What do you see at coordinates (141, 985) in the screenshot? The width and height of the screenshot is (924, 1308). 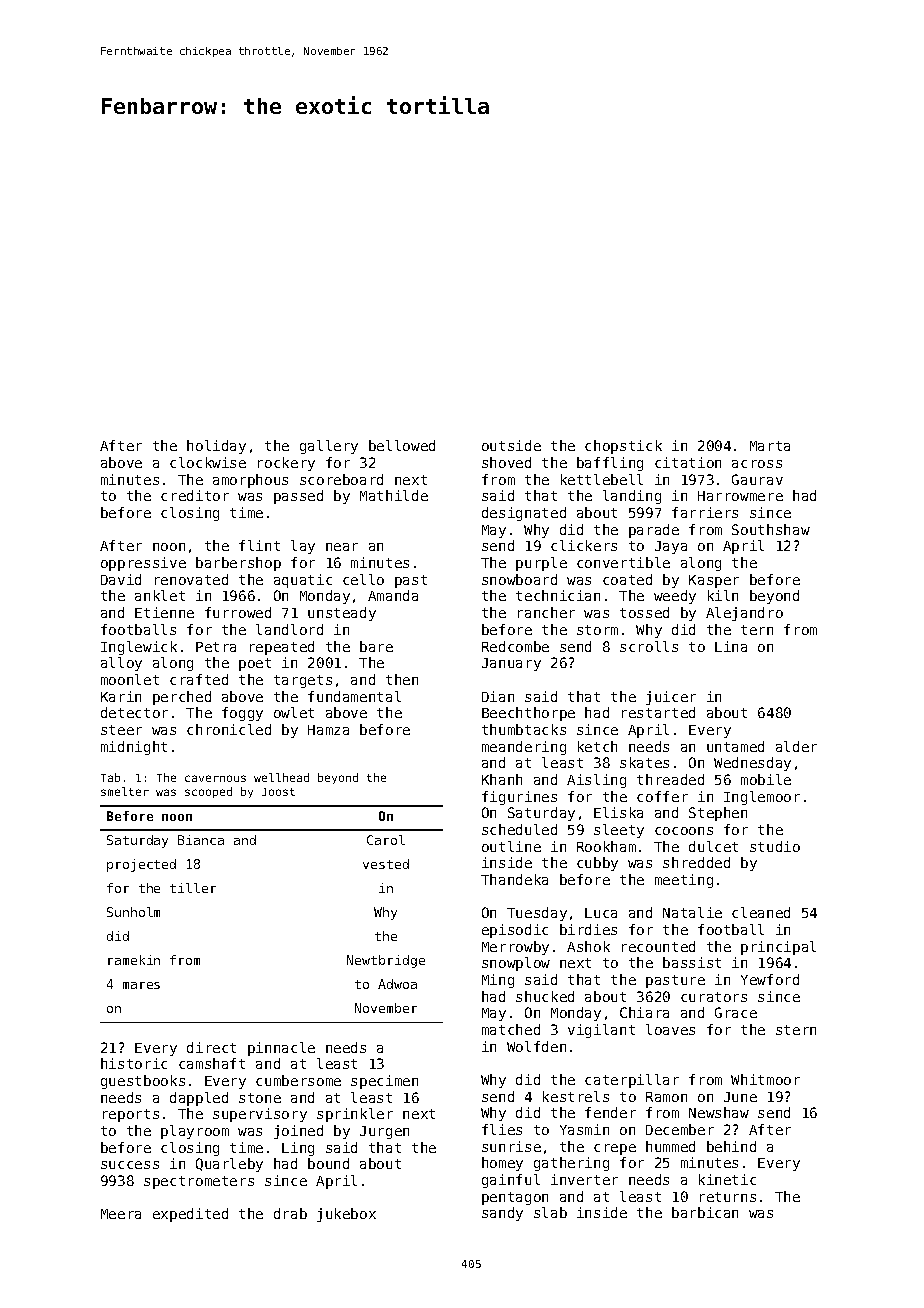 I see `mares` at bounding box center [141, 985].
